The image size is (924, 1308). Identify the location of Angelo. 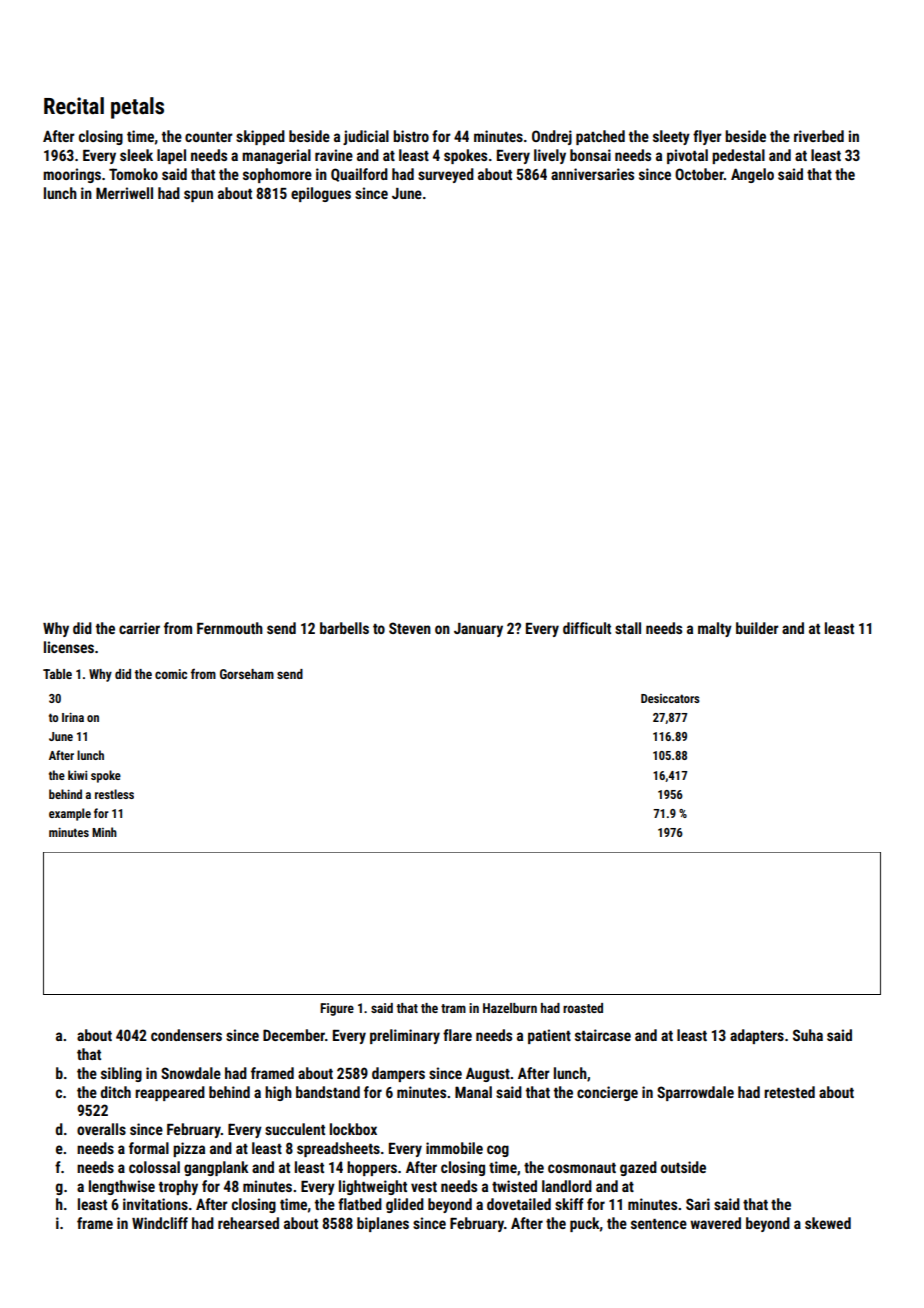
(752, 175).
